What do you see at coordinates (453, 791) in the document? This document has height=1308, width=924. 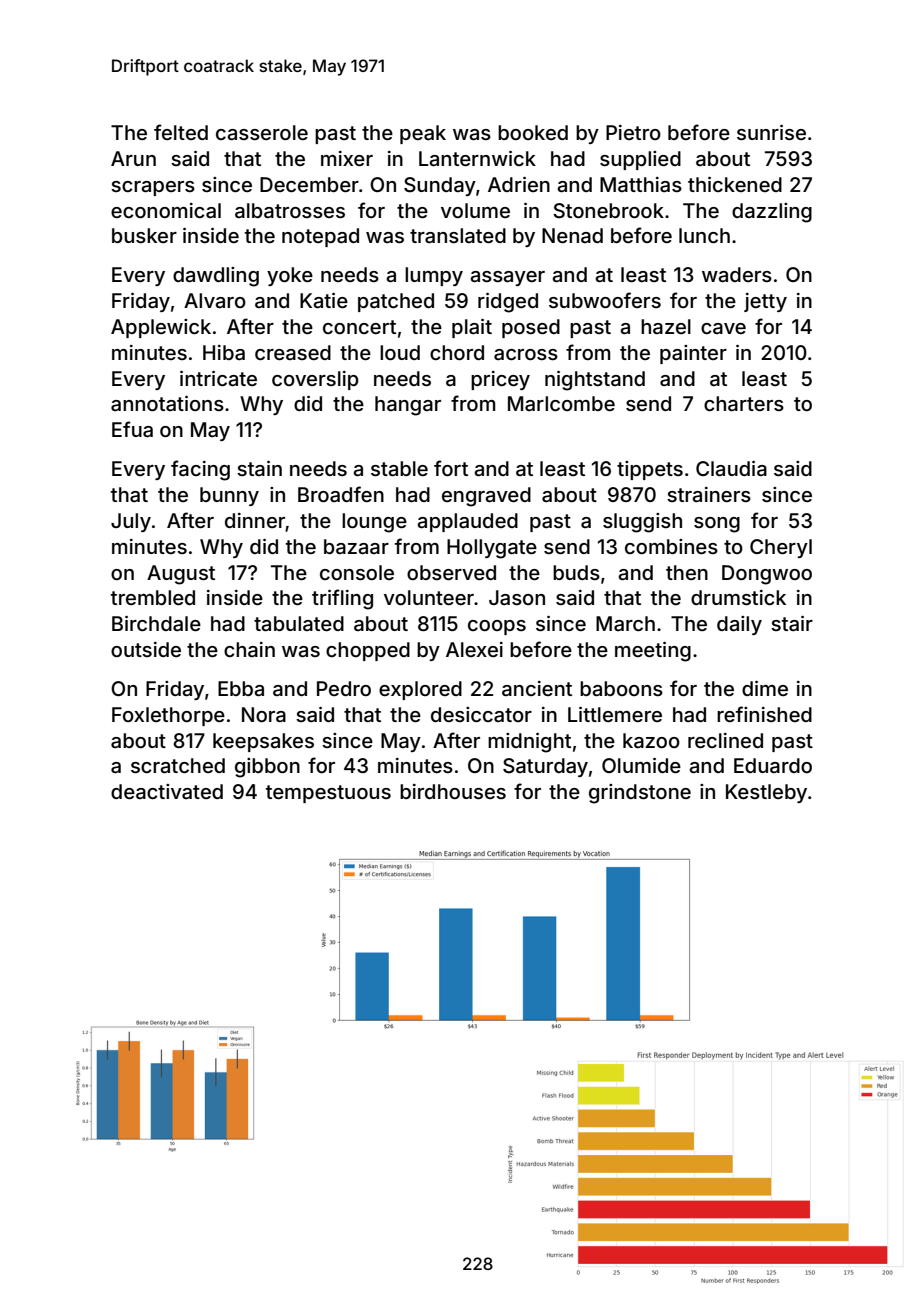 I see `birdhouses` at bounding box center [453, 791].
